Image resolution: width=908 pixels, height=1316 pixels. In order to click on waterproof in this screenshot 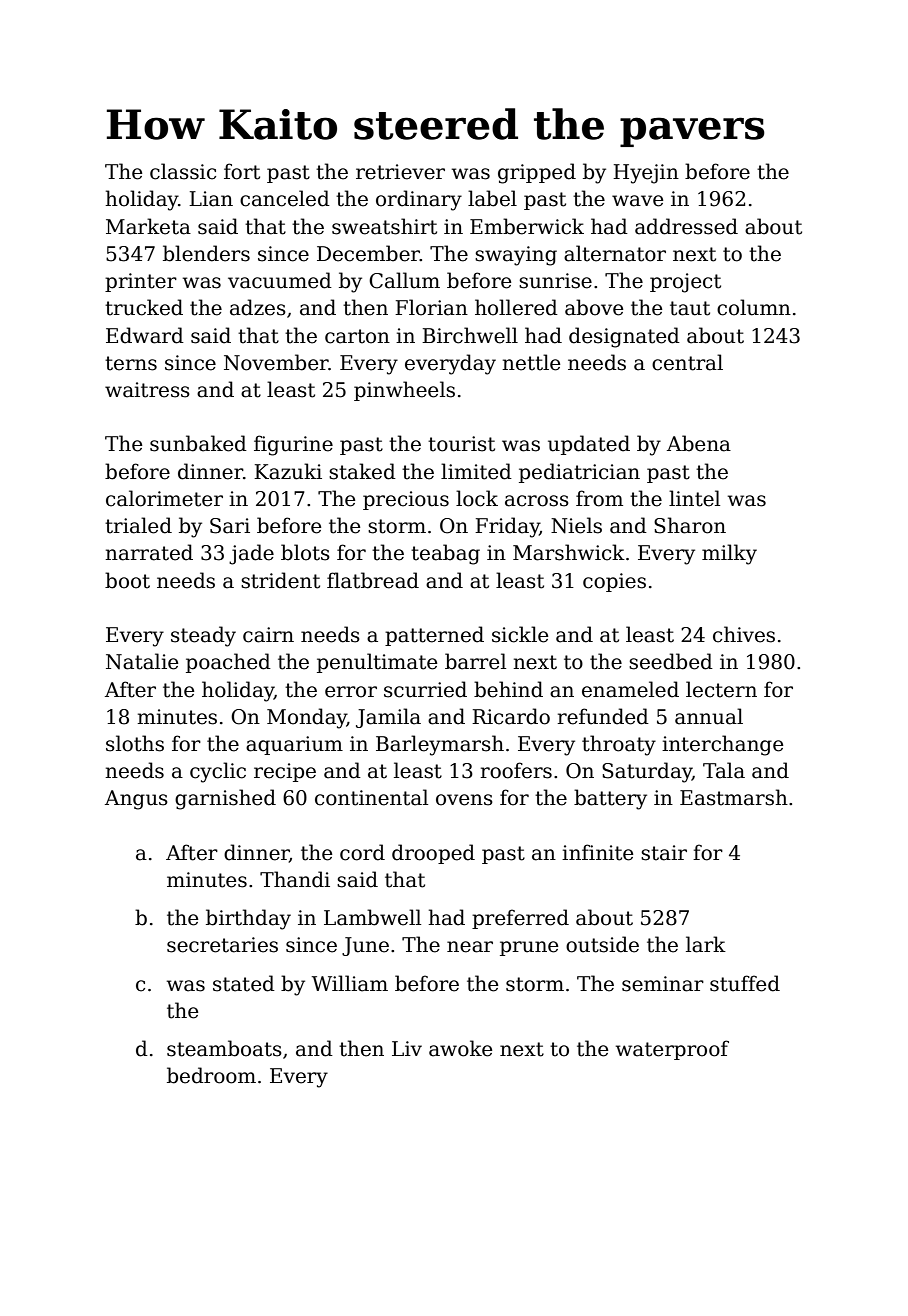, I will do `click(672, 1050)`.
